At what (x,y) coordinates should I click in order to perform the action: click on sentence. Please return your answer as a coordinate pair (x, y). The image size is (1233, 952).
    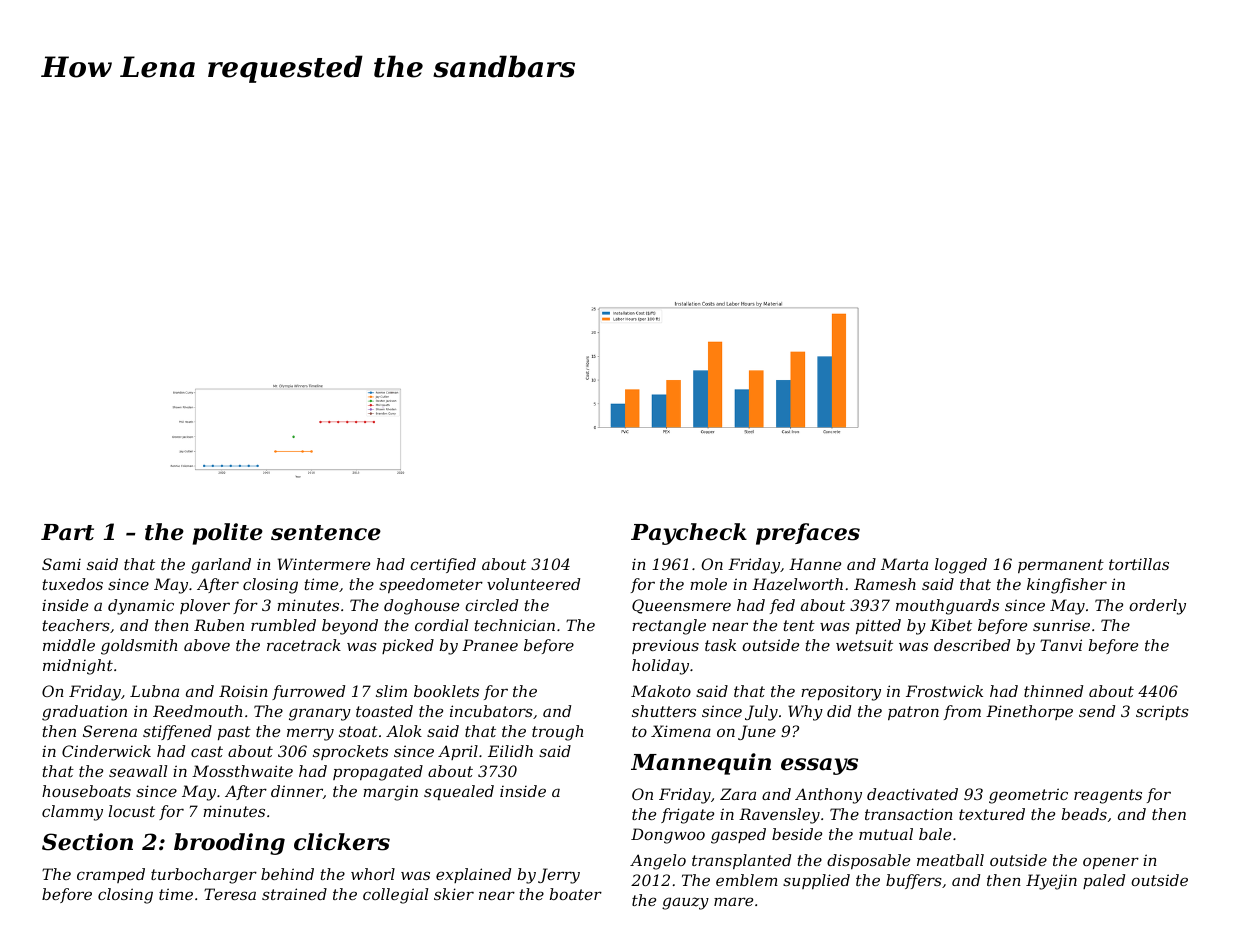
    Looking at the image, I should click on (326, 533).
